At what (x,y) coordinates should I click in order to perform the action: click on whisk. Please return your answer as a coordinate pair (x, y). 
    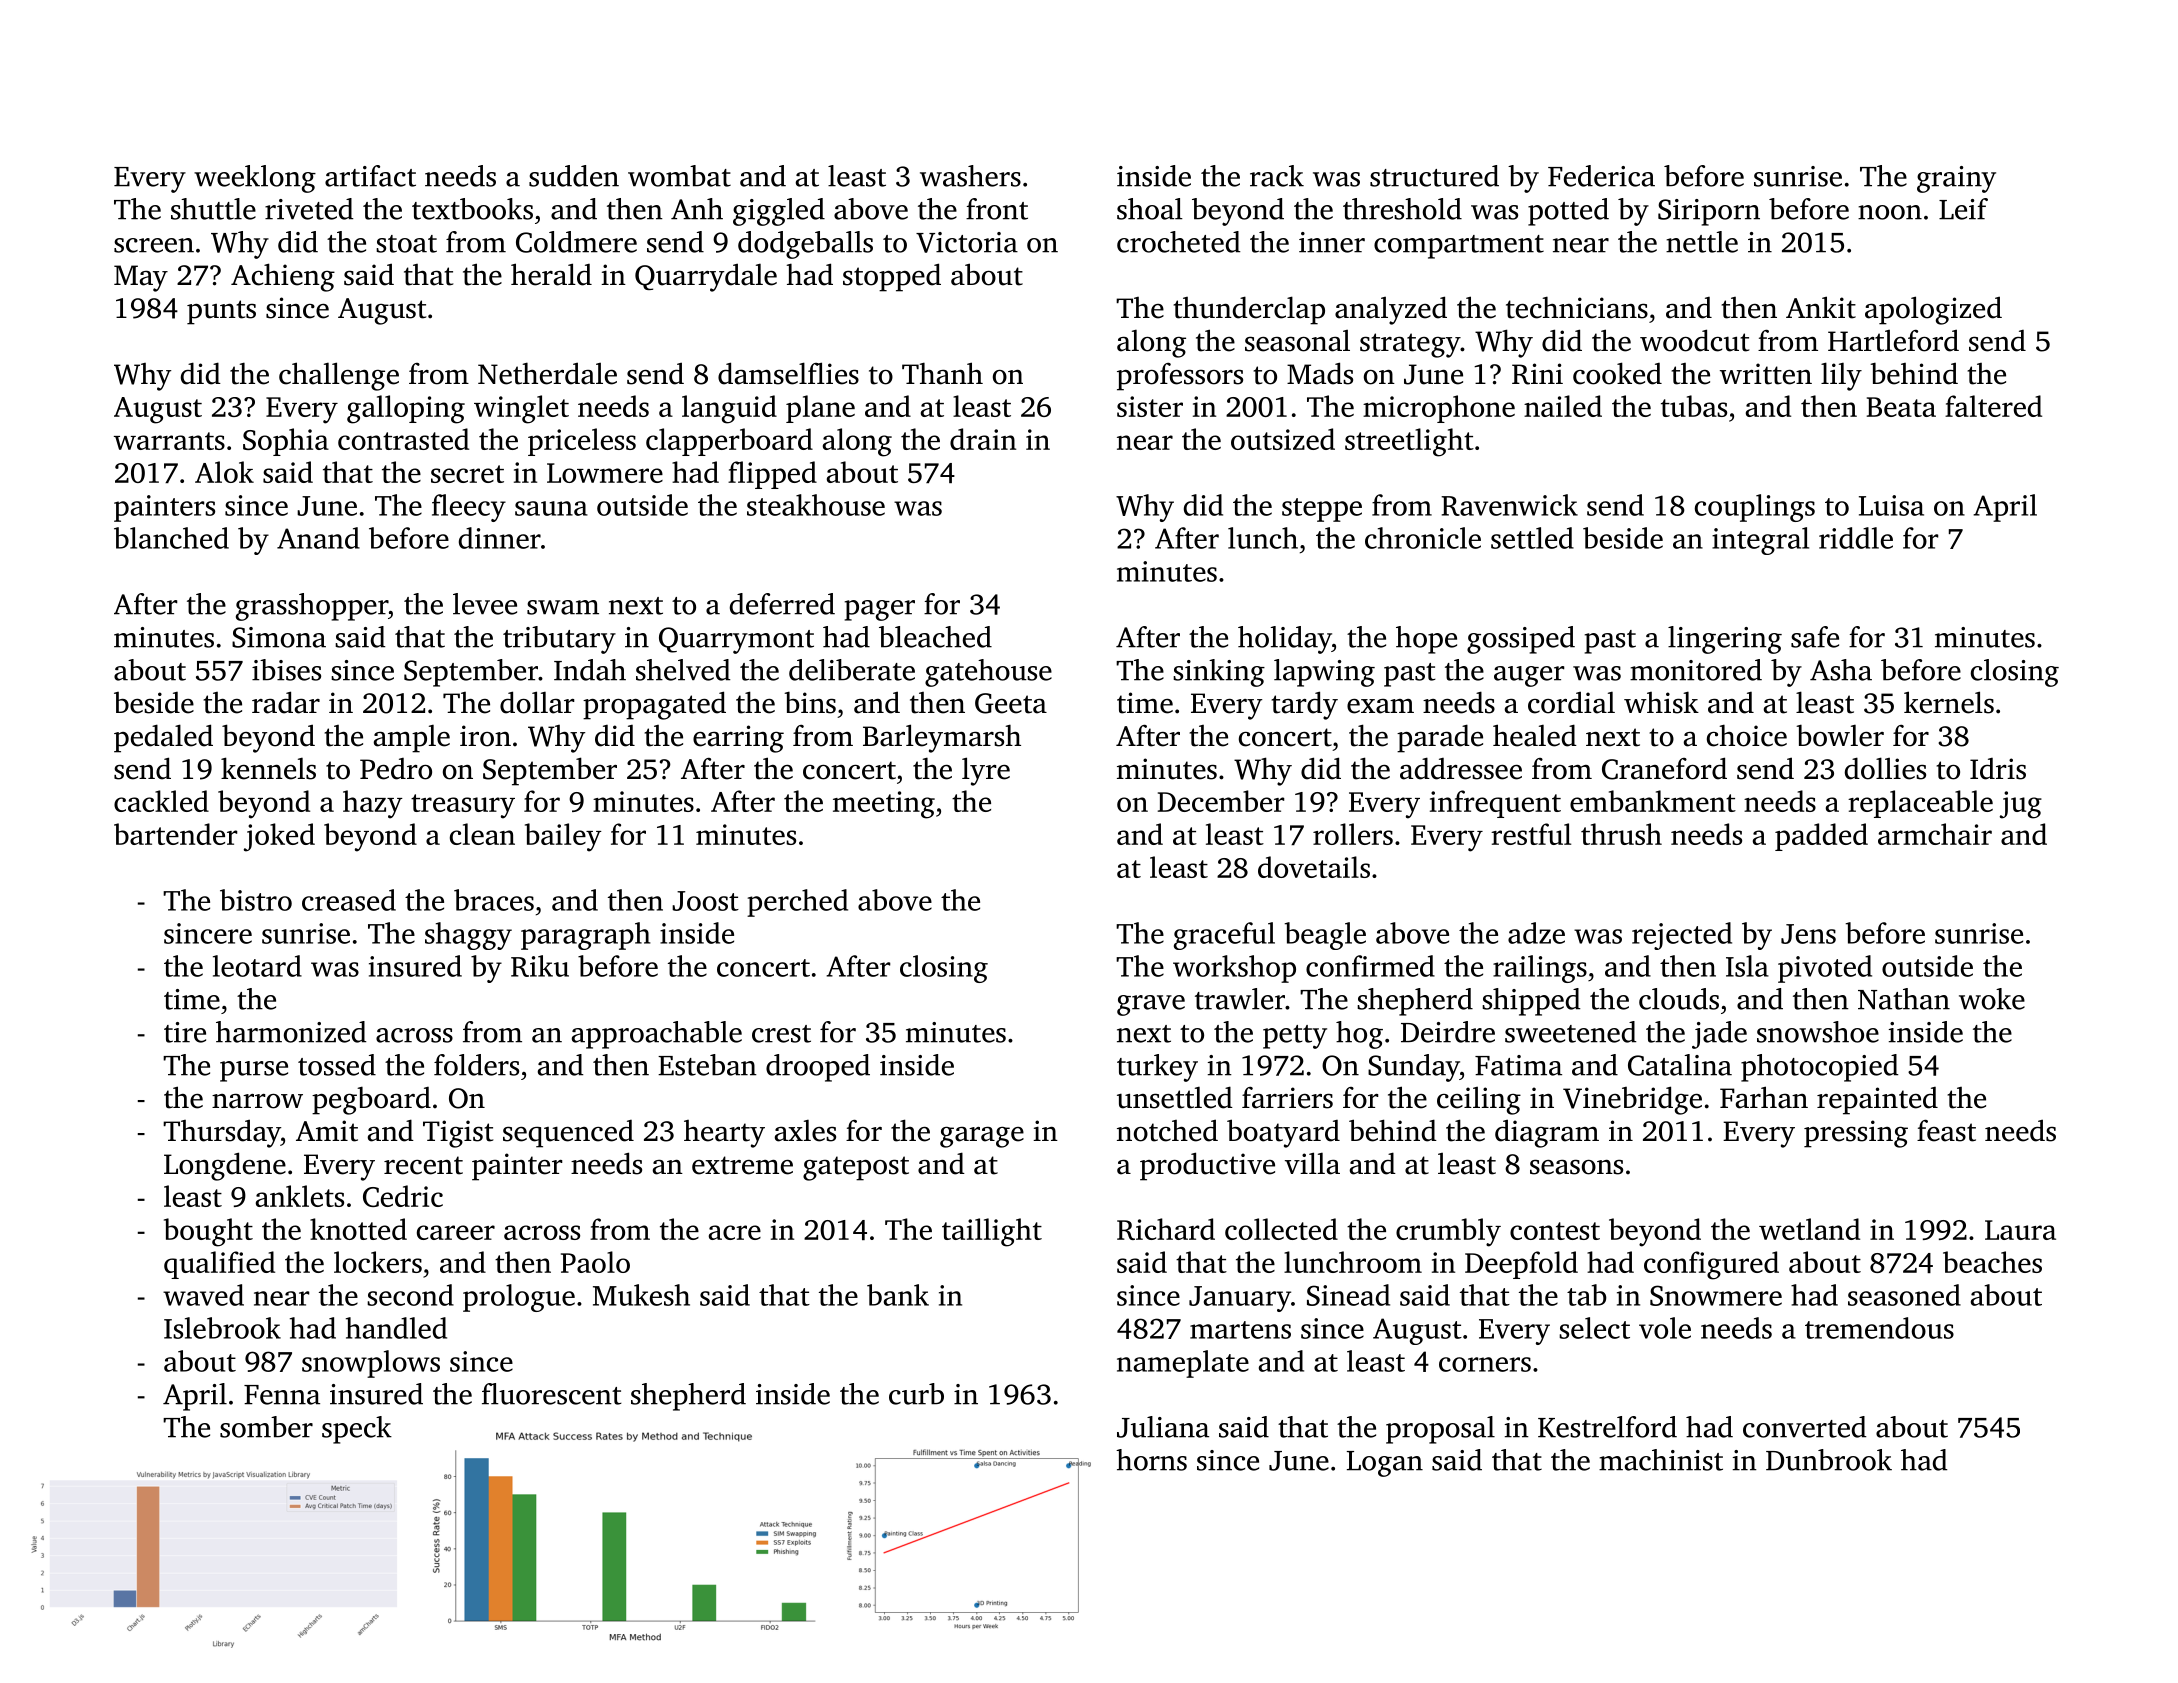
    Looking at the image, I should click on (1661, 702).
